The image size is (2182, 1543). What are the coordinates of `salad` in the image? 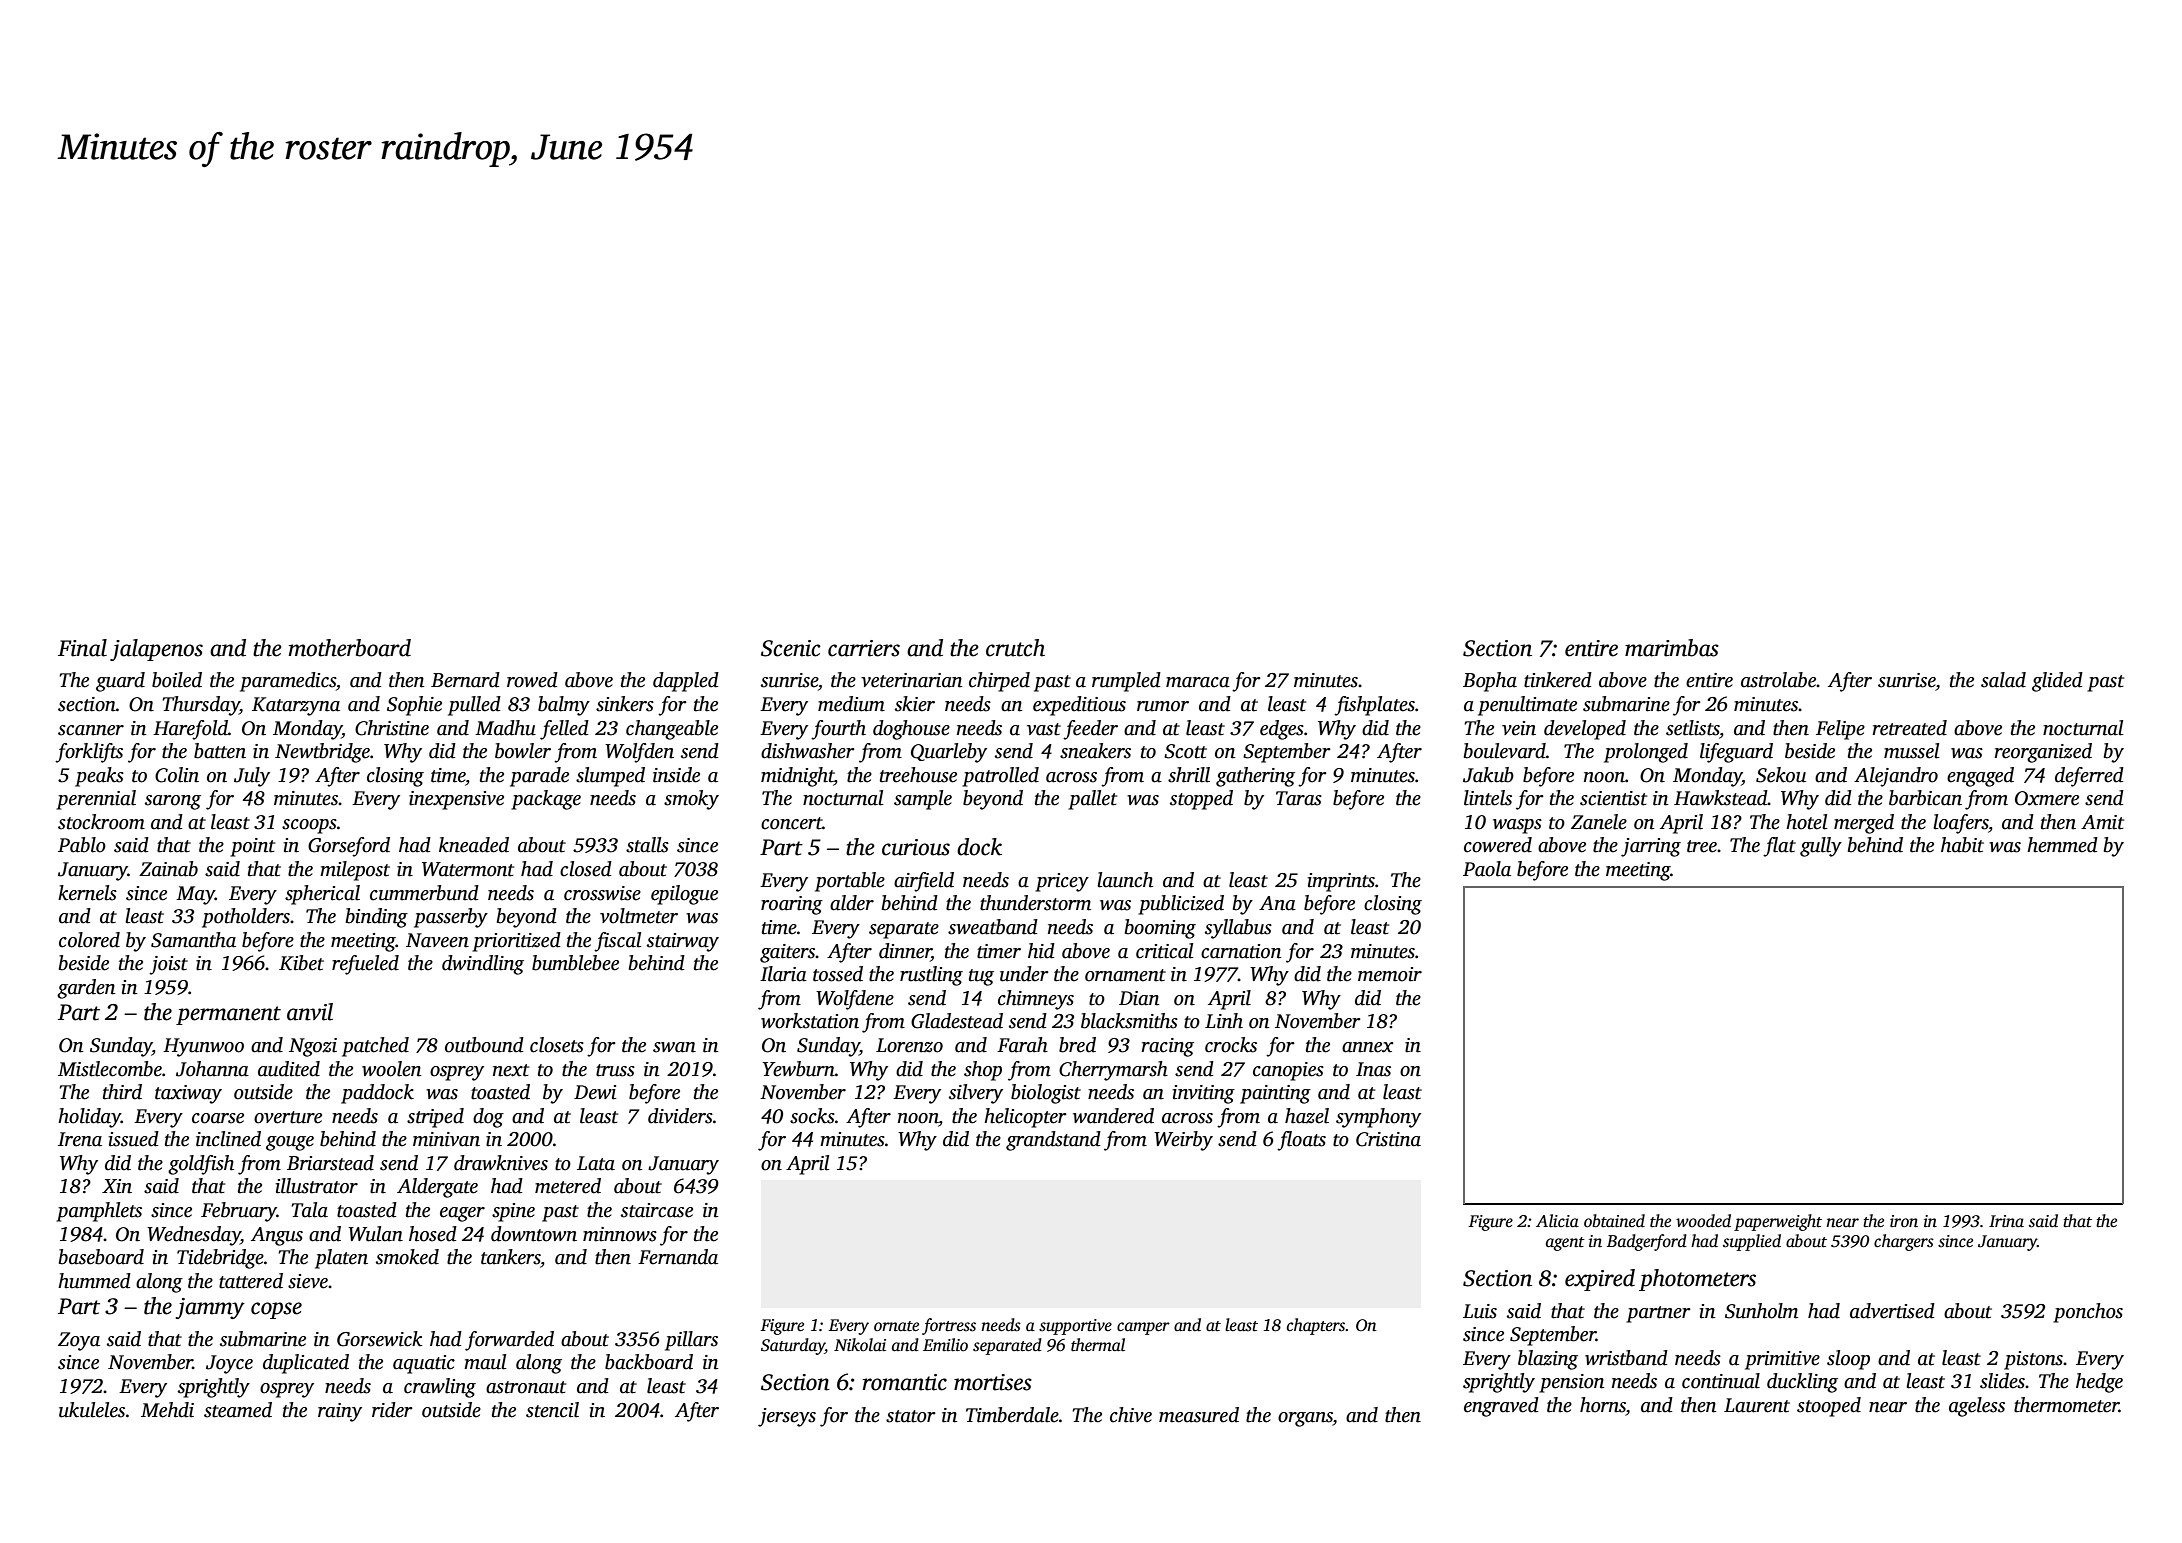 It's located at (2003, 680).
